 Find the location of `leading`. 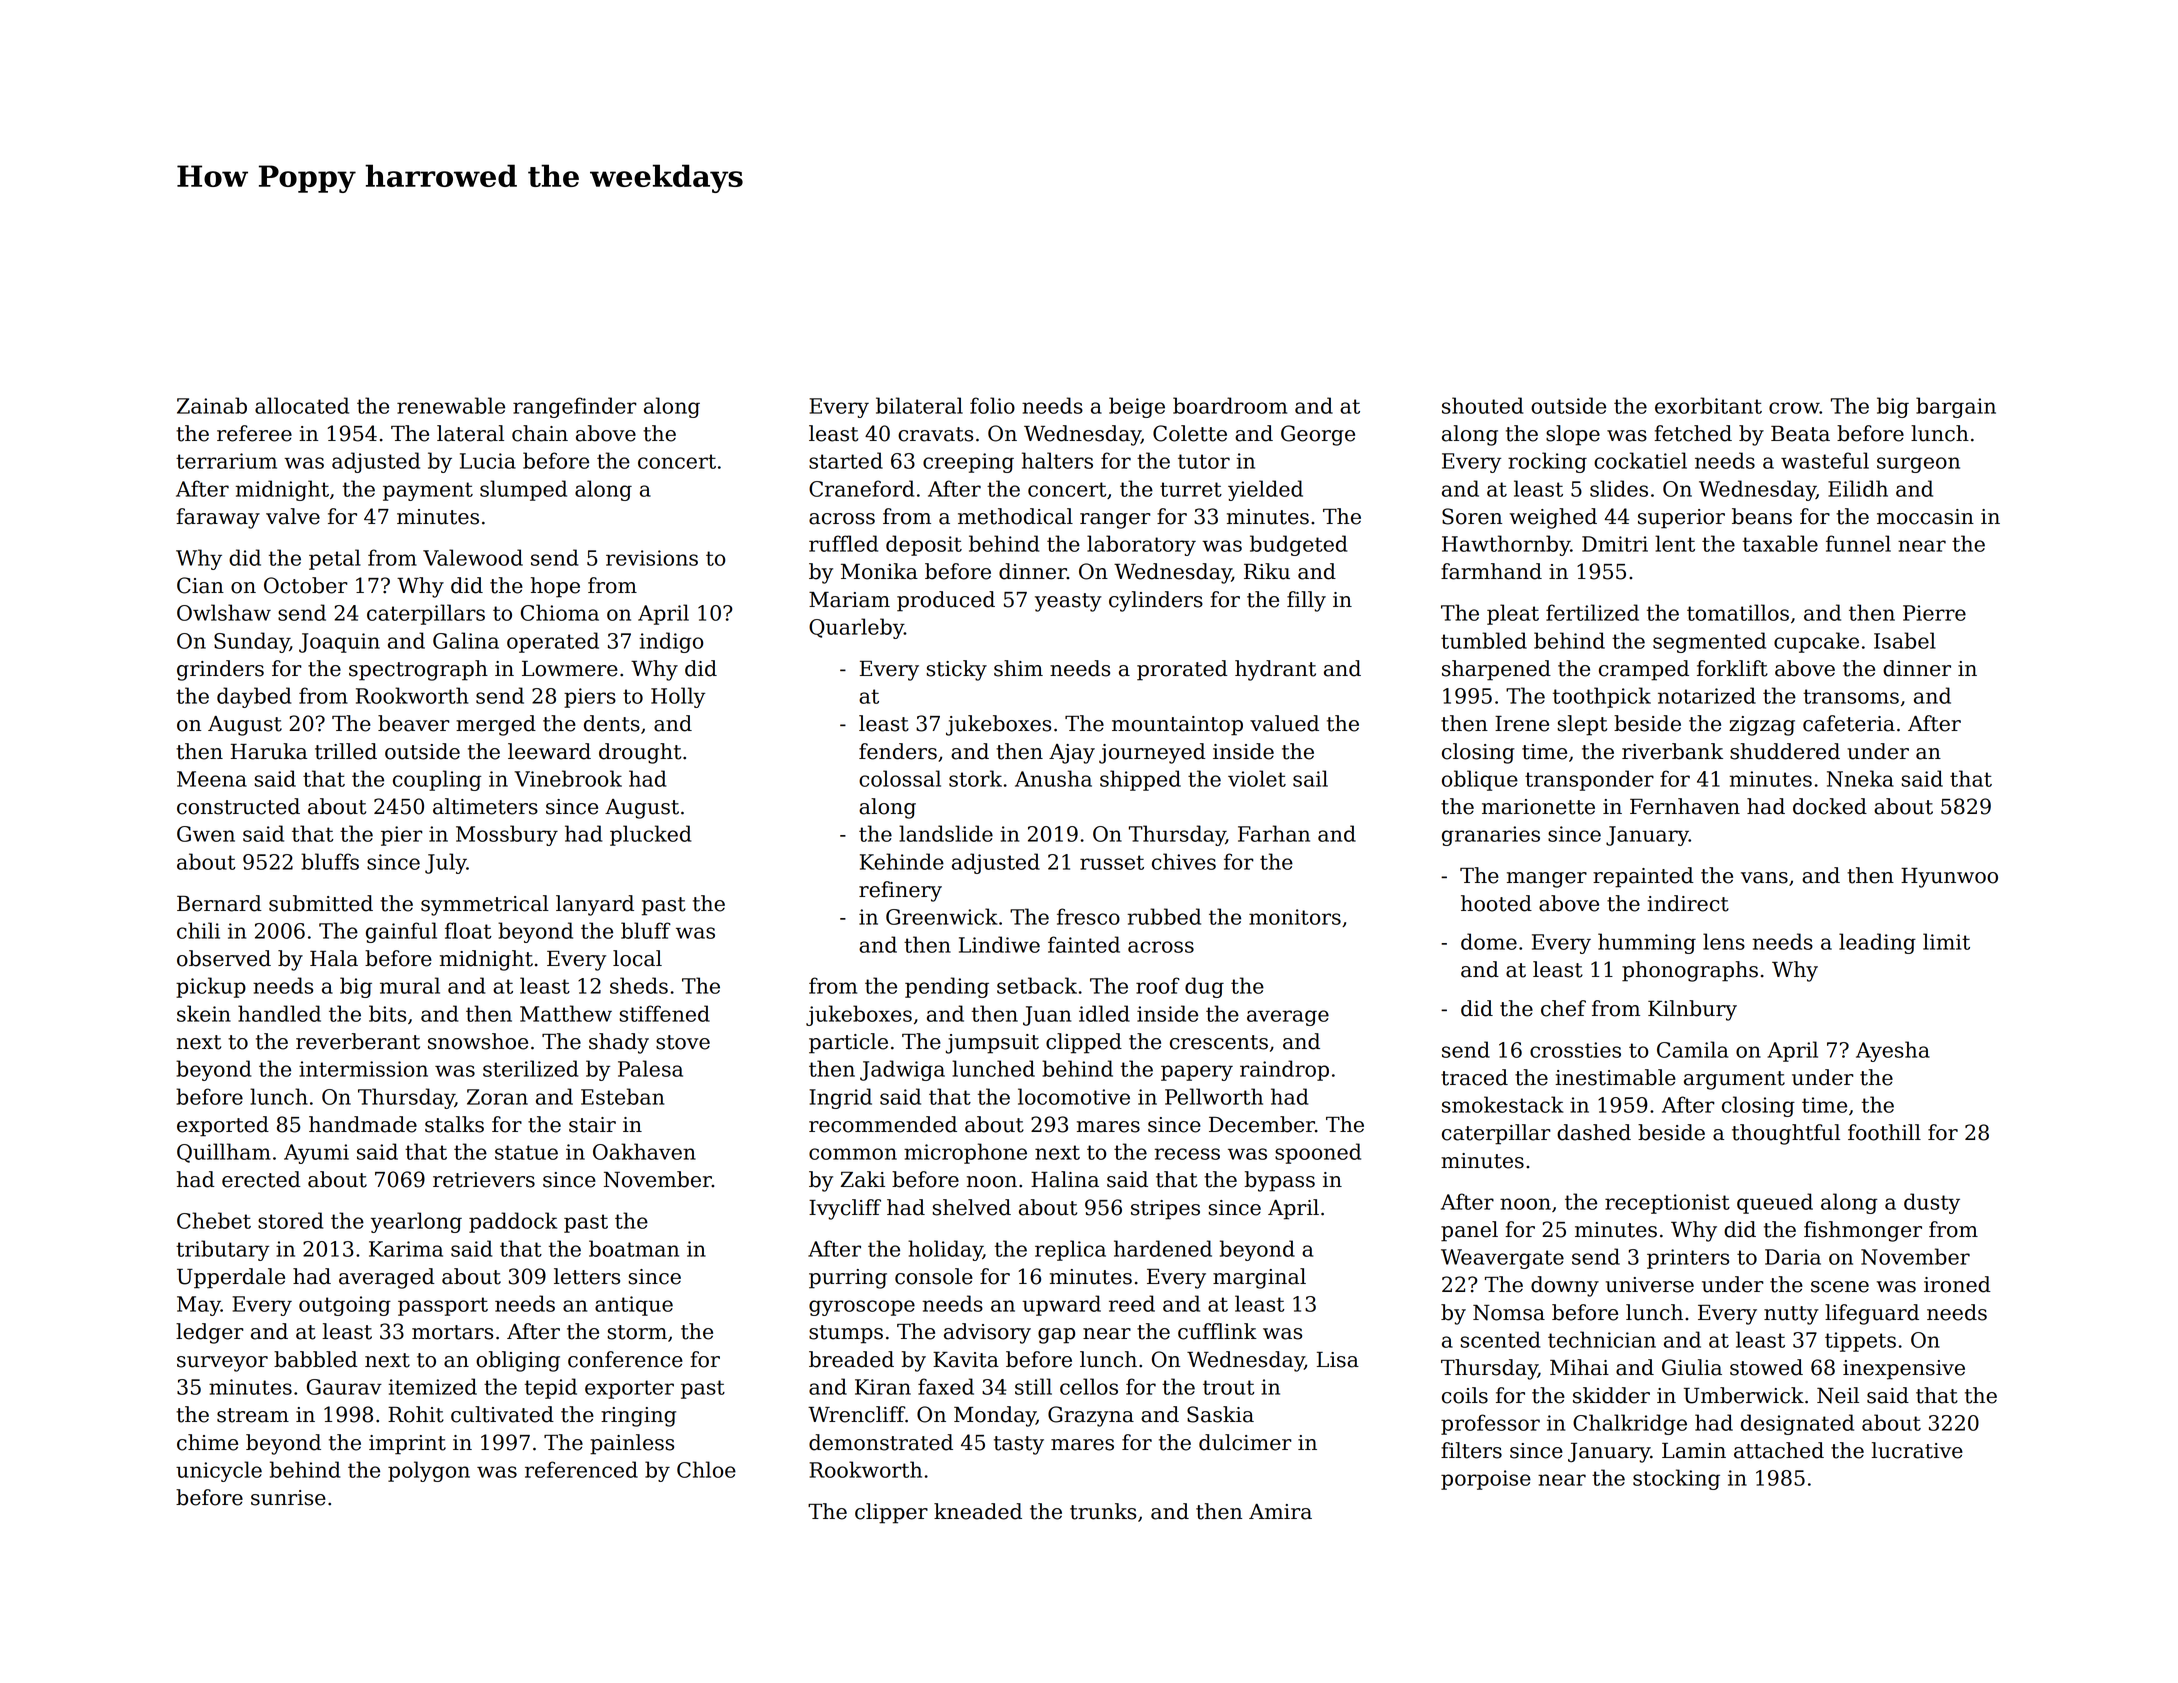

leading is located at coordinates (1877, 943).
